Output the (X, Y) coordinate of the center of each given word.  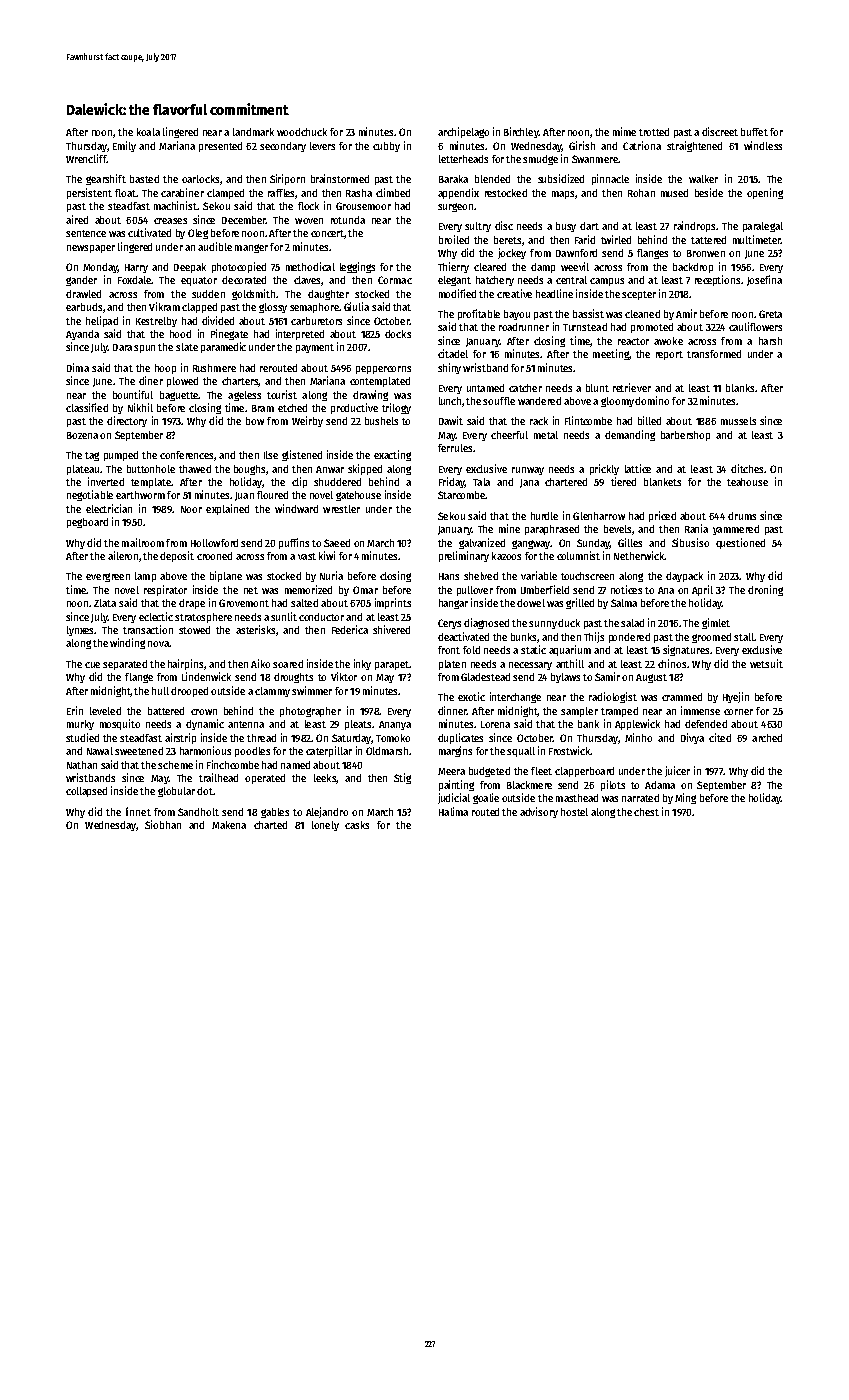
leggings (357, 267)
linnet (138, 811)
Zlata (105, 603)
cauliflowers (755, 326)
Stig (402, 778)
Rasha (359, 193)
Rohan (641, 193)
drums (742, 516)
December (244, 220)
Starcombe (461, 495)
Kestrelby (156, 322)
